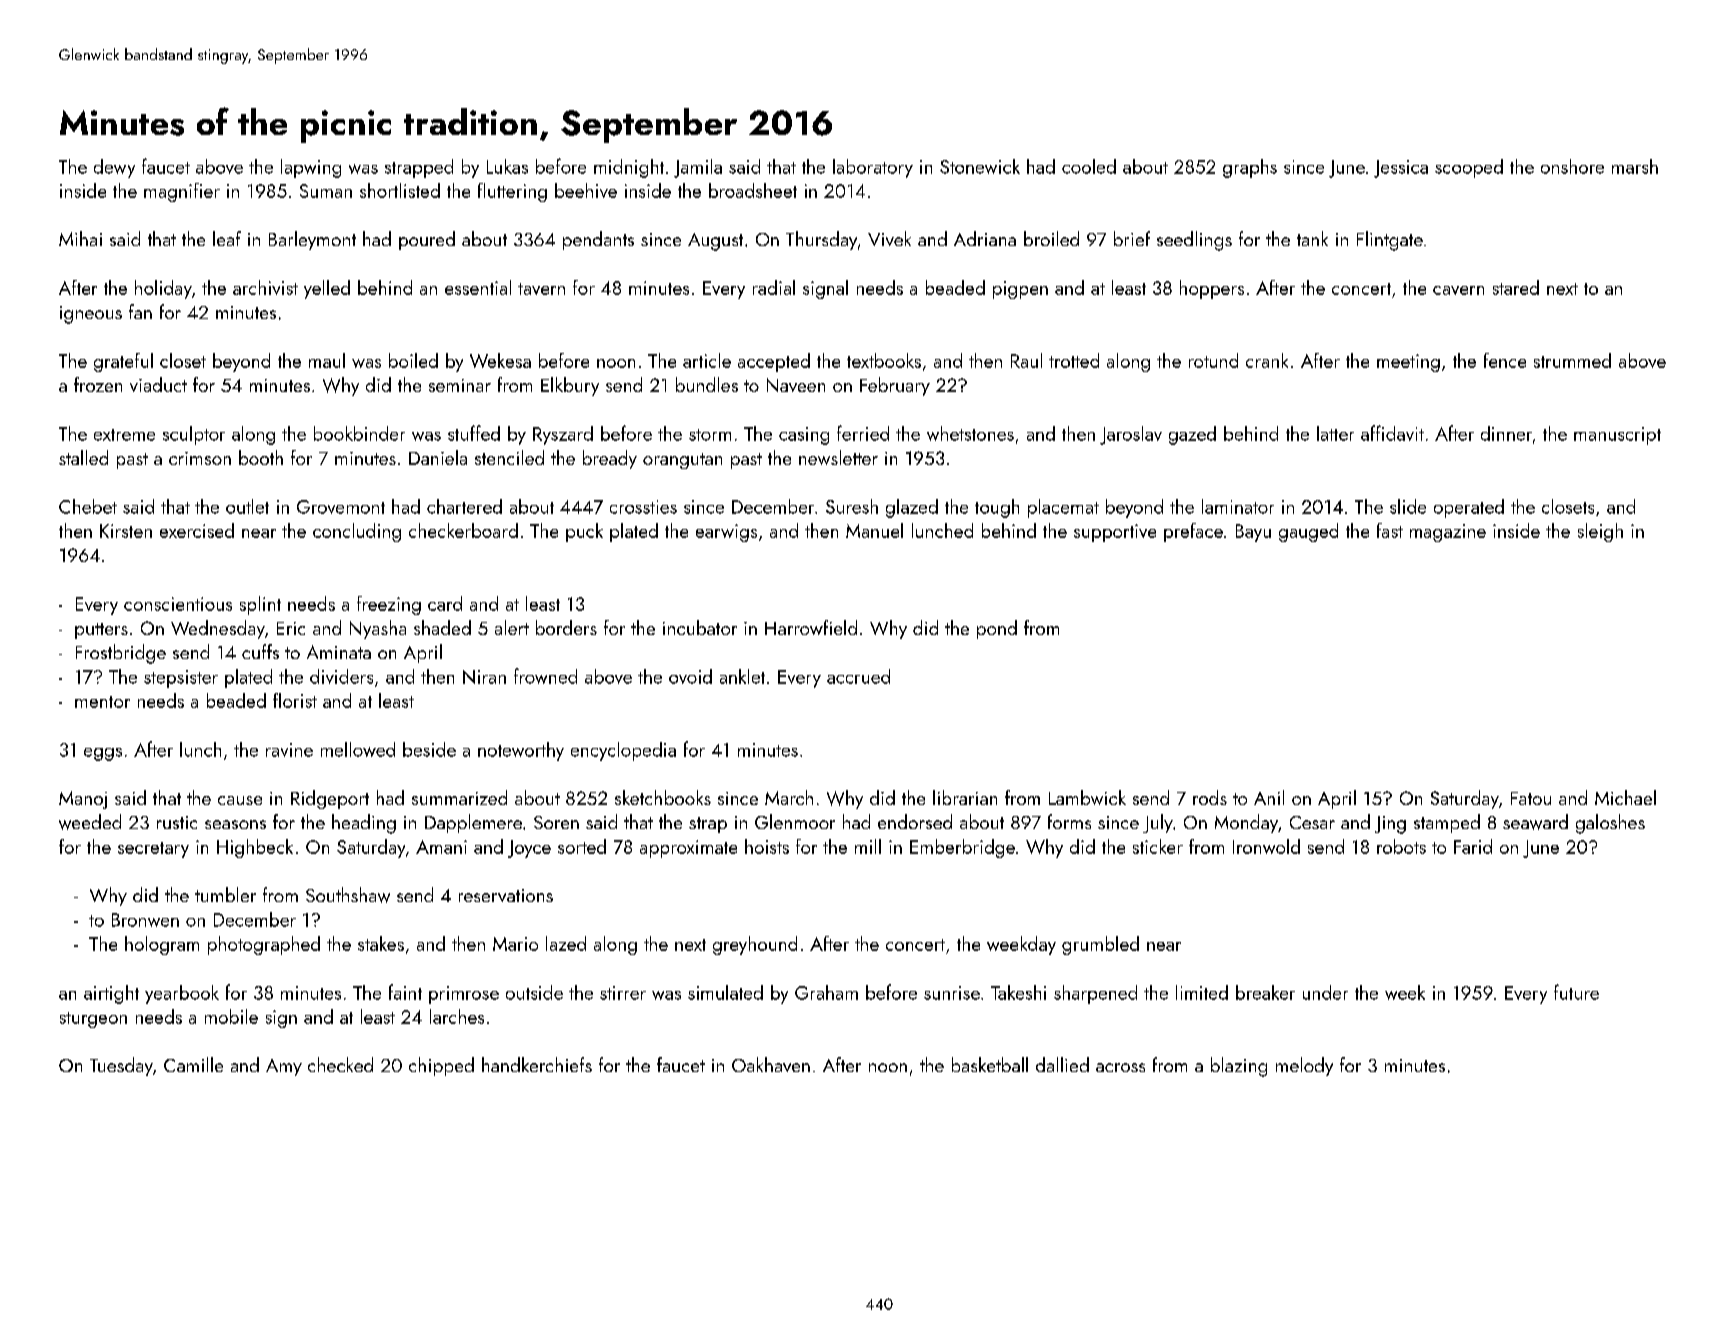 This page has height=1338, width=1731. I want to click on Wekesa, so click(500, 360).
